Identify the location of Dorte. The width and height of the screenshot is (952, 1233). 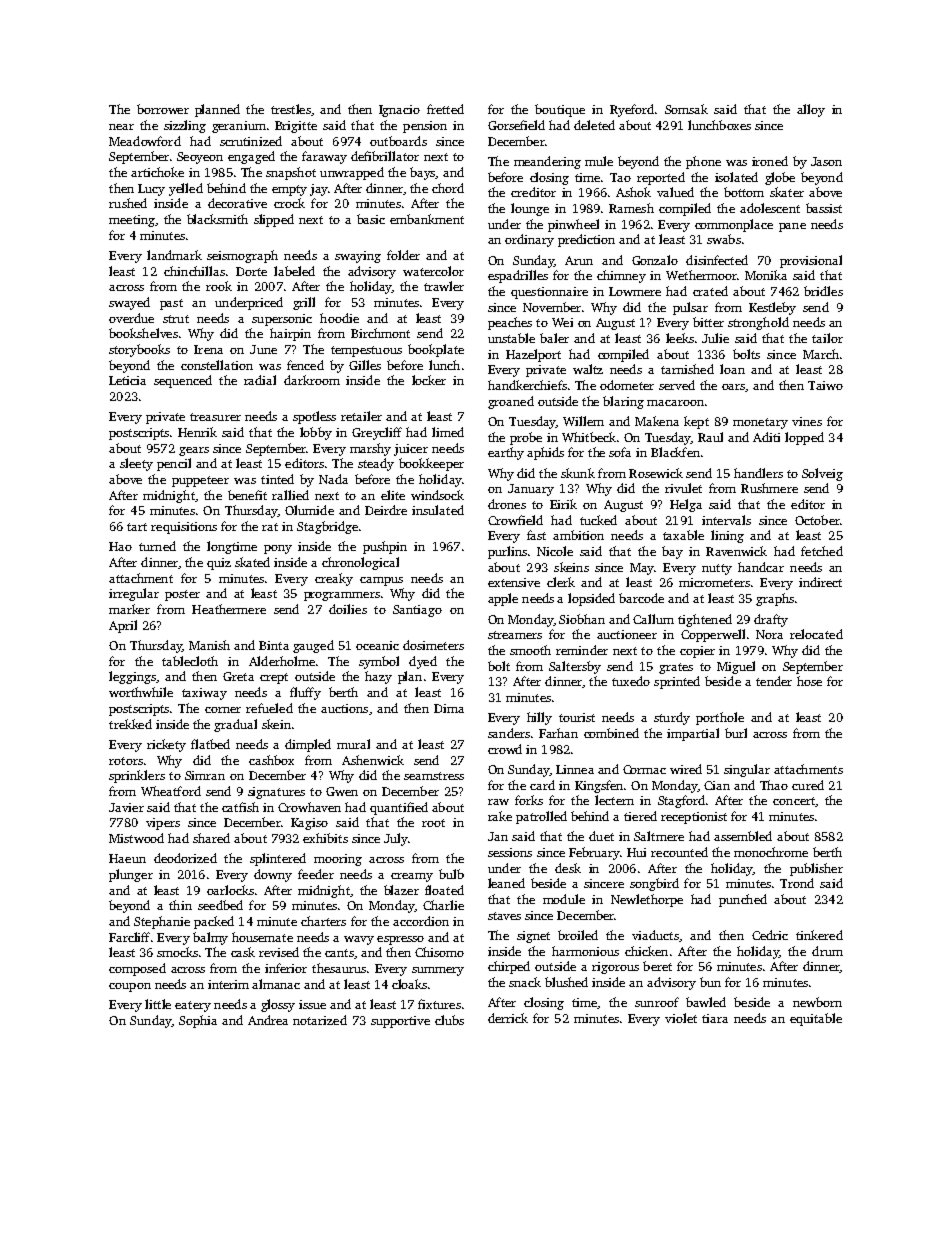
(251, 271).
